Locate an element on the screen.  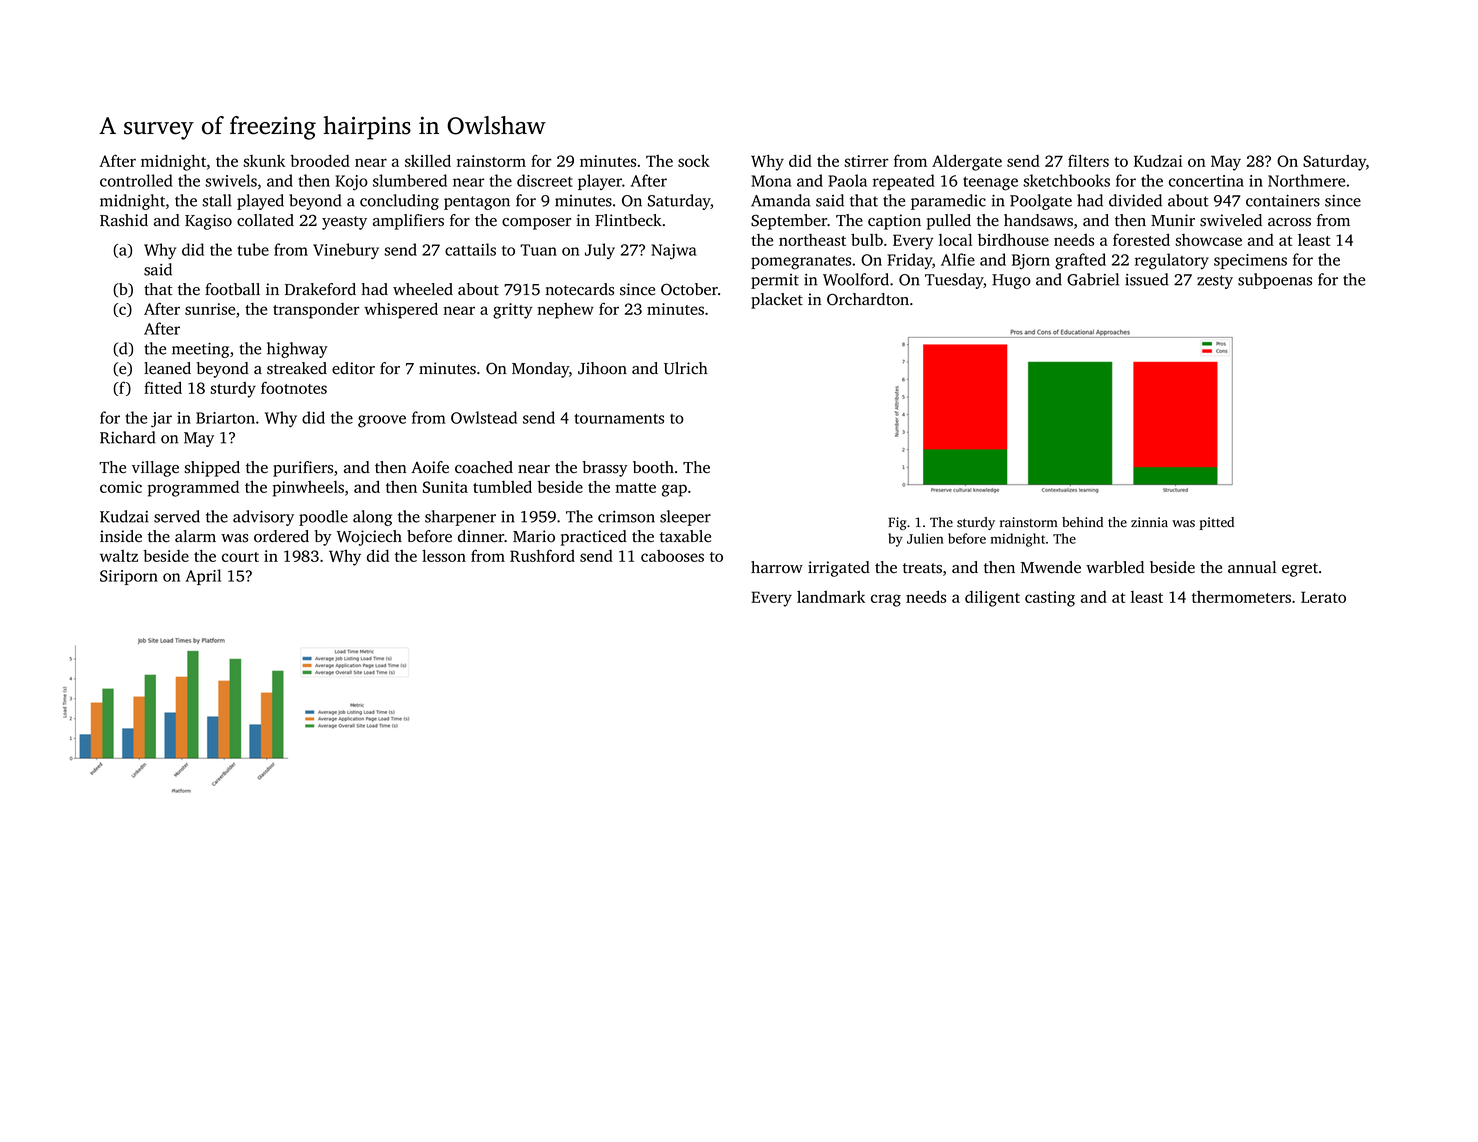
village is located at coordinates (155, 469).
